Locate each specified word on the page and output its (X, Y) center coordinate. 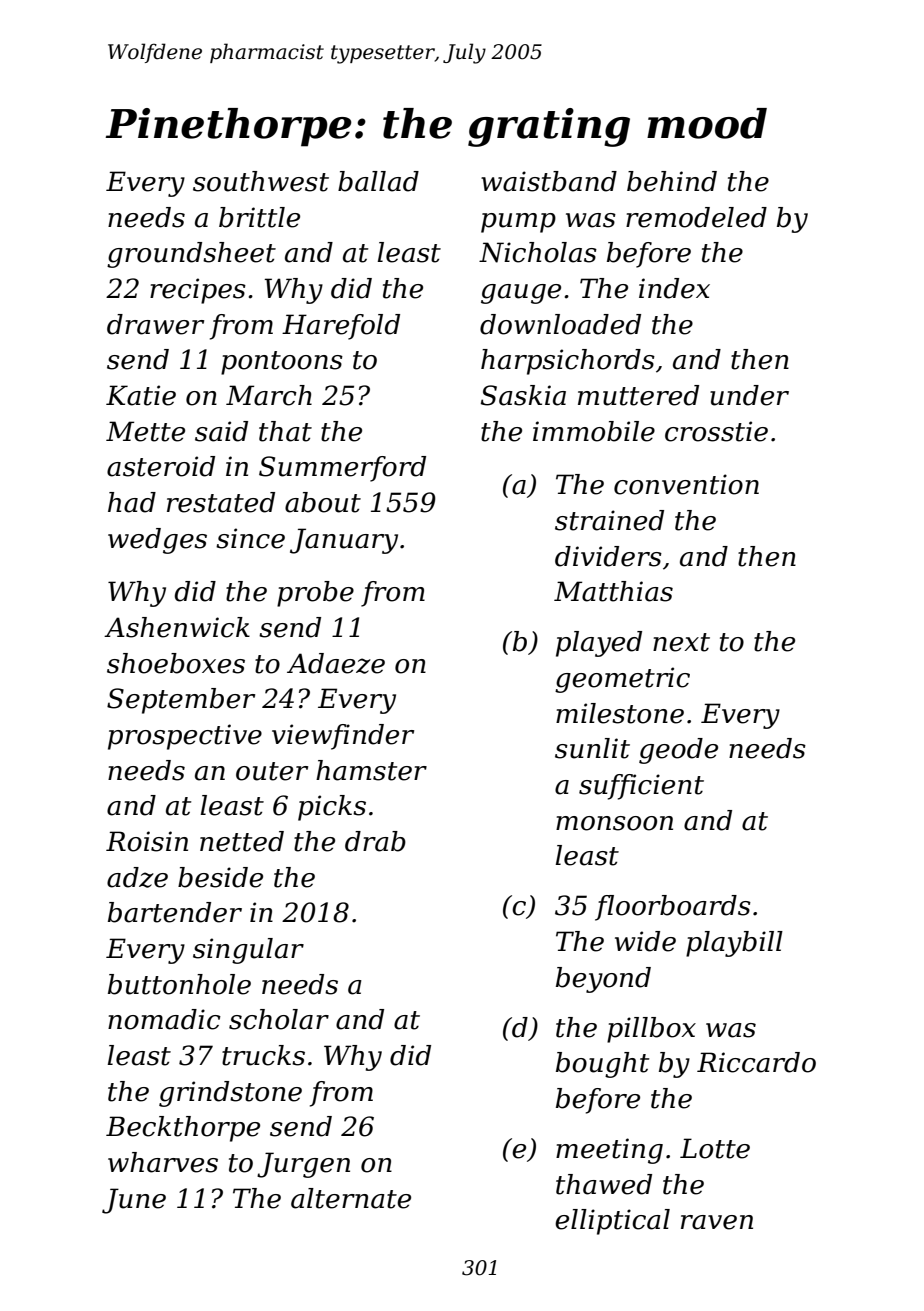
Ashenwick (177, 627)
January (344, 541)
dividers (608, 556)
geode (678, 751)
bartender (175, 912)
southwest (261, 181)
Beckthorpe (183, 1129)
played (599, 644)
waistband (549, 181)
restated (221, 502)
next (681, 642)
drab (375, 841)
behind (672, 181)
